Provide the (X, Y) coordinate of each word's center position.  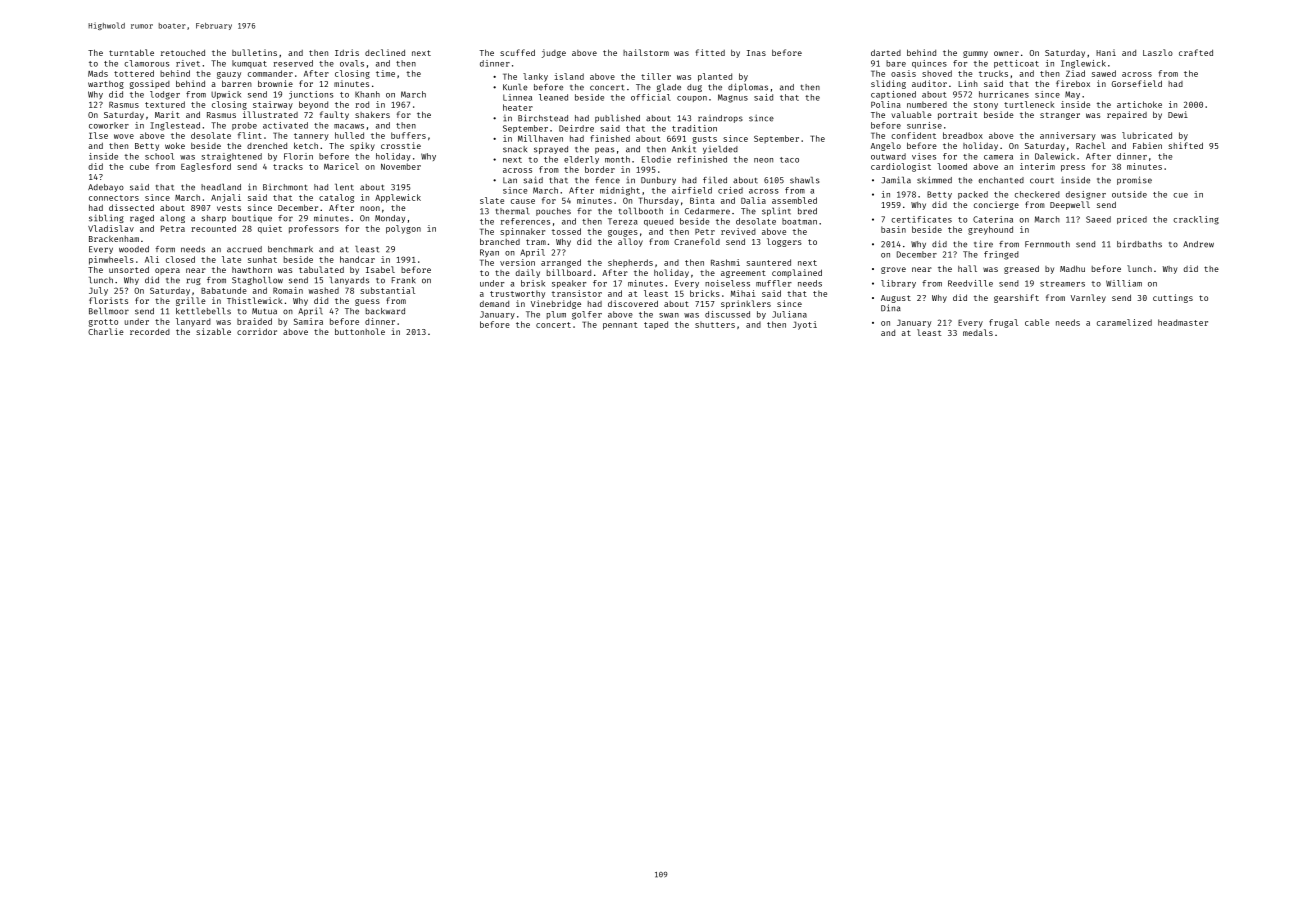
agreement (743, 274)
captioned (893, 95)
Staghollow (257, 281)
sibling (106, 218)
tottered (134, 73)
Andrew (1198, 244)
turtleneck (1029, 104)
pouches (553, 212)
